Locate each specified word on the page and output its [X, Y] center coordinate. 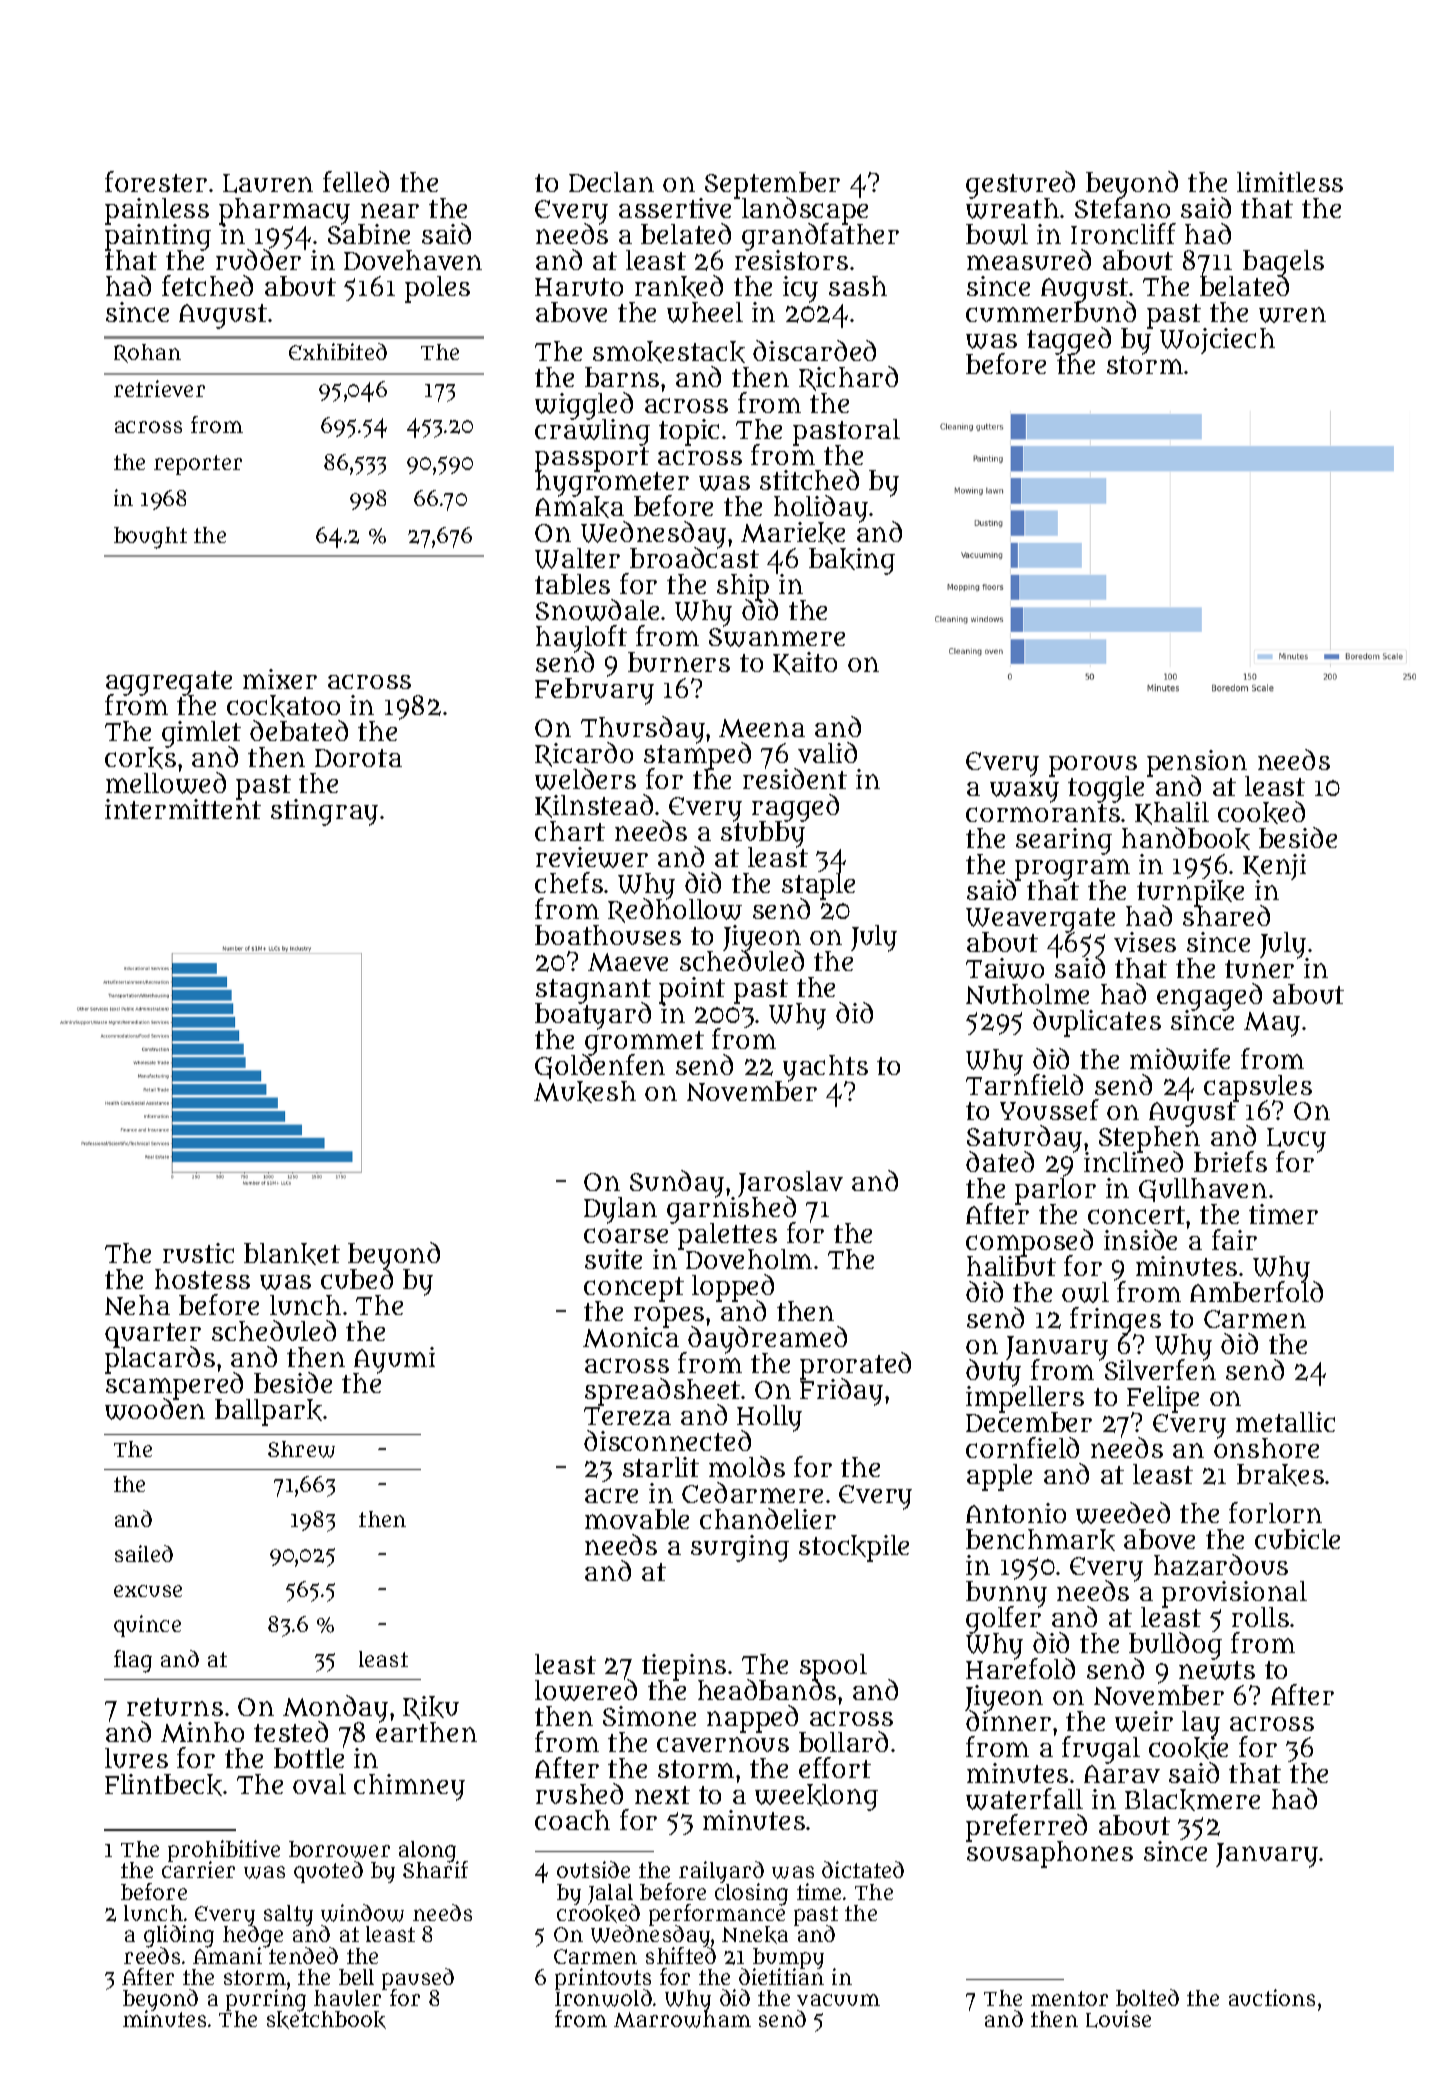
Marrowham [682, 2020]
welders [585, 779]
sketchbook [326, 2020]
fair [1234, 1239]
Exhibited [338, 351]
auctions [1272, 1997]
